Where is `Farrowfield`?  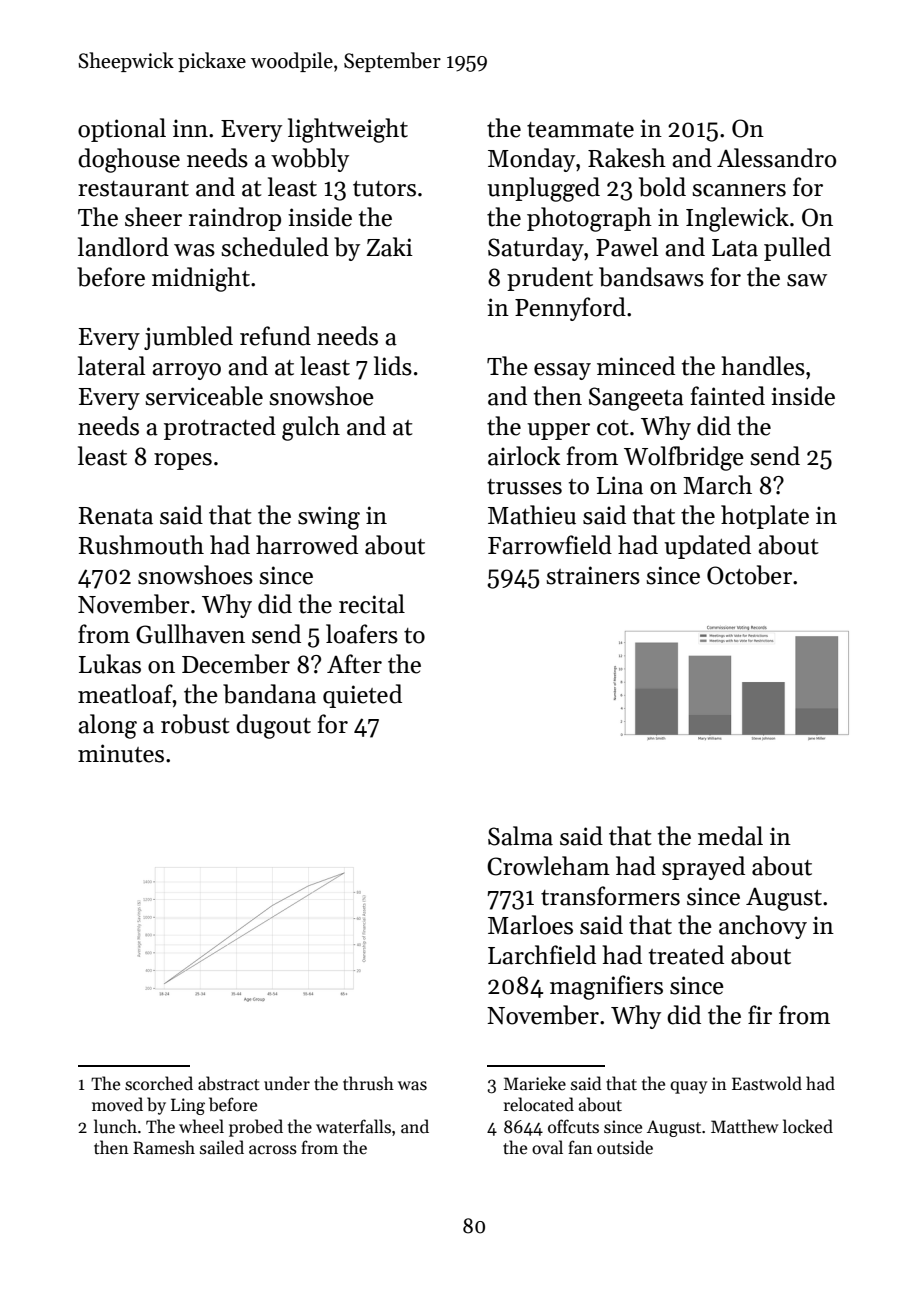 Farrowfield is located at coordinates (550, 545).
